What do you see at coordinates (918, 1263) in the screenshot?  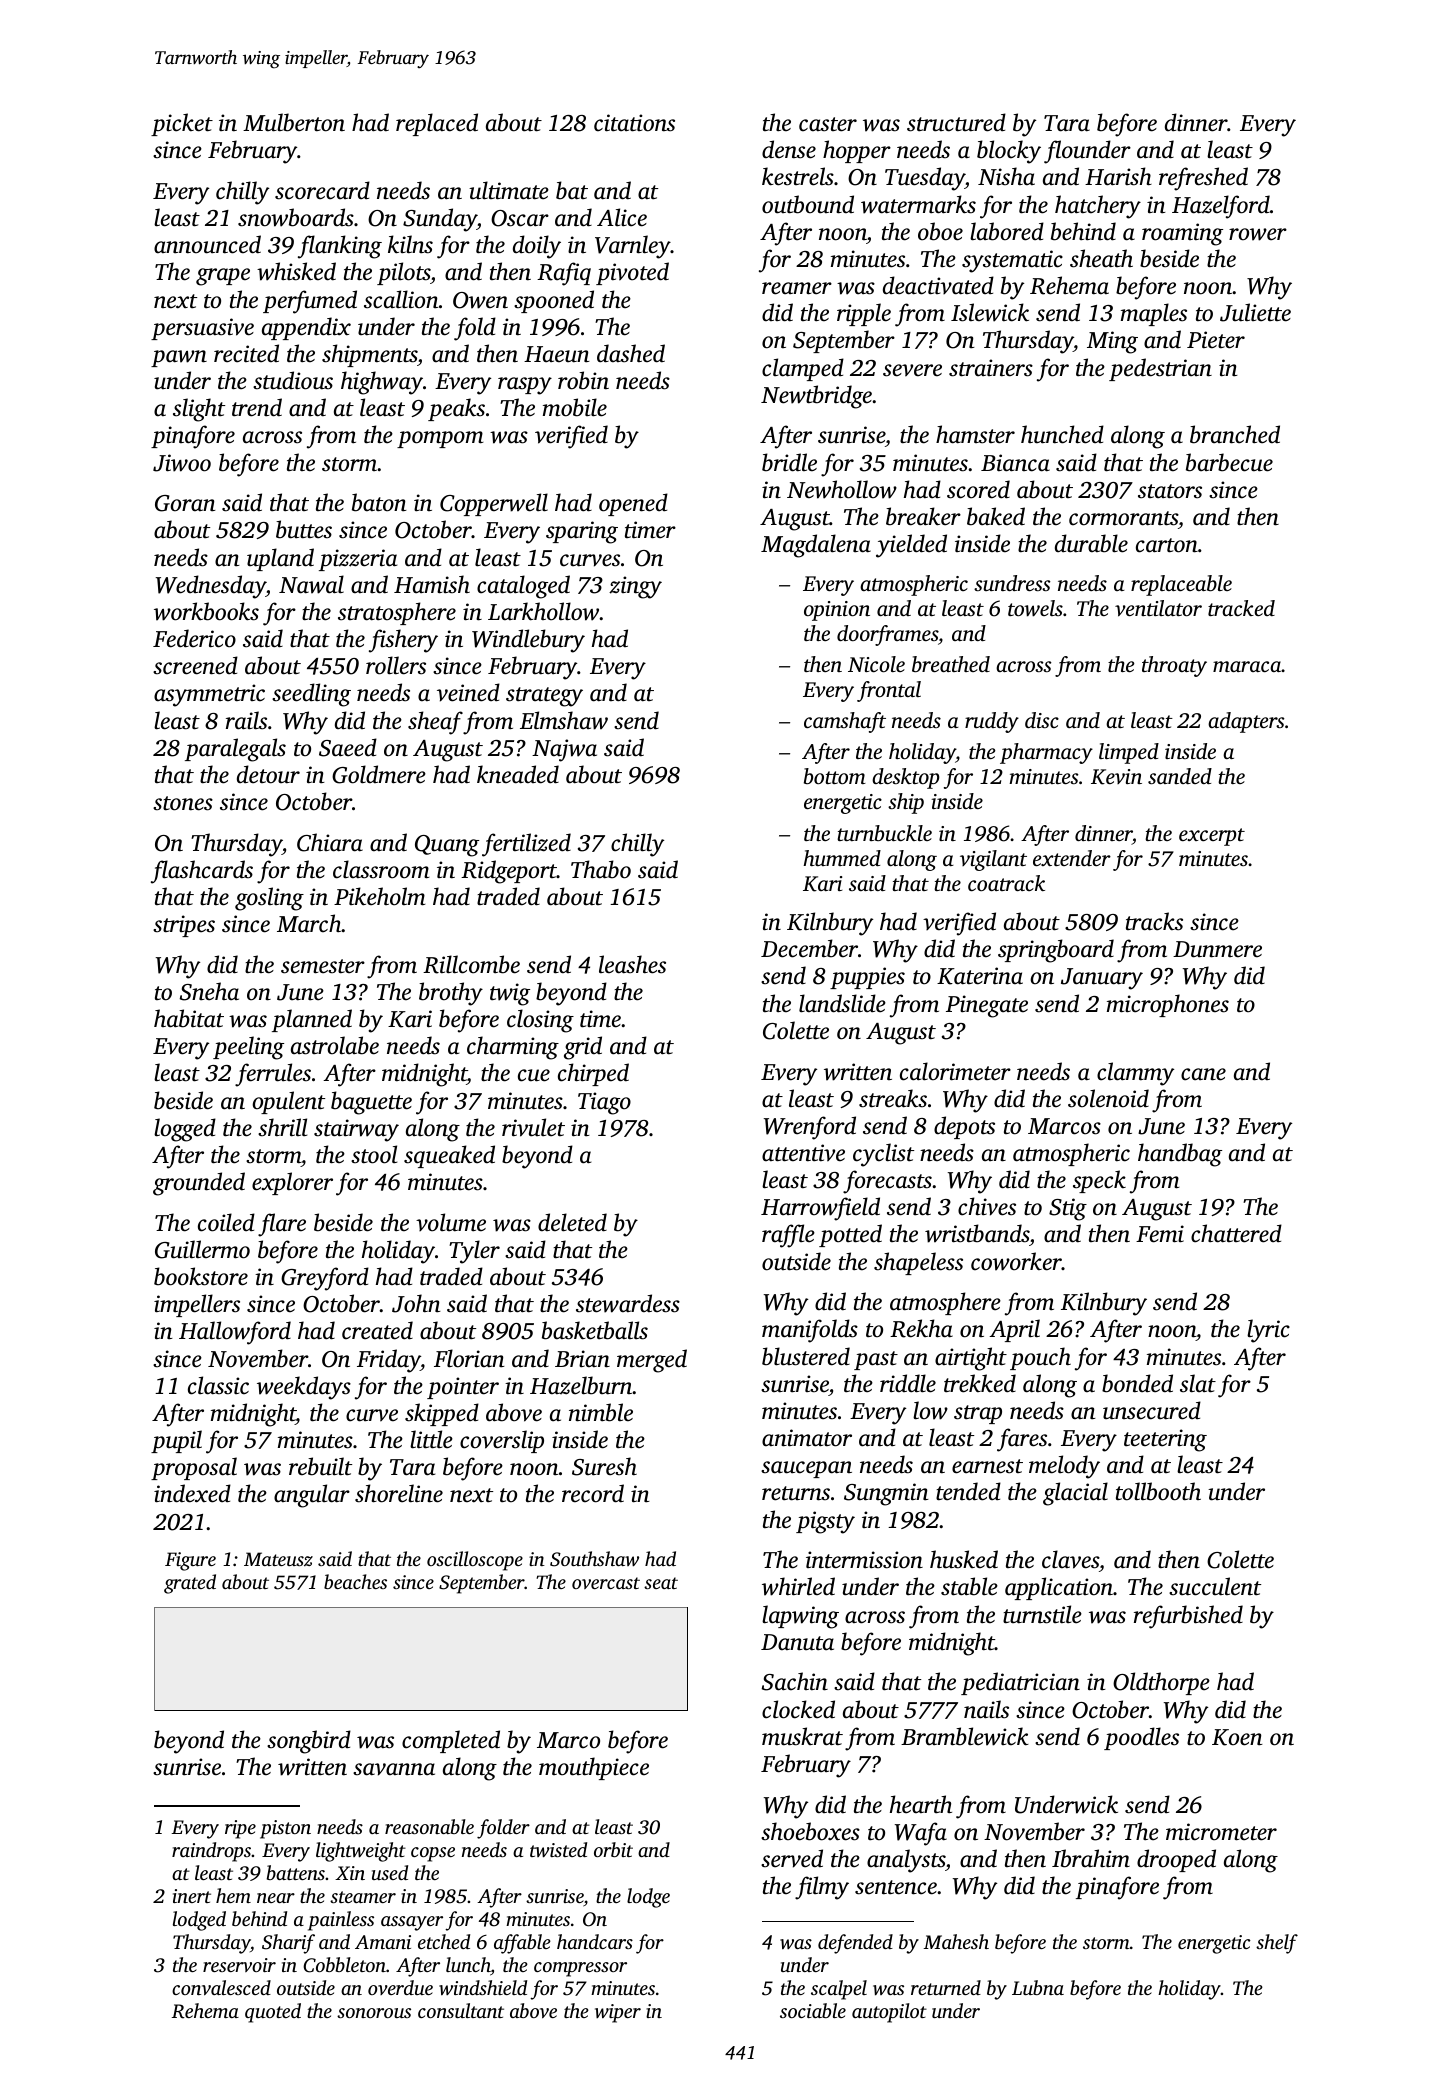 I see `shapeless` at bounding box center [918, 1263].
